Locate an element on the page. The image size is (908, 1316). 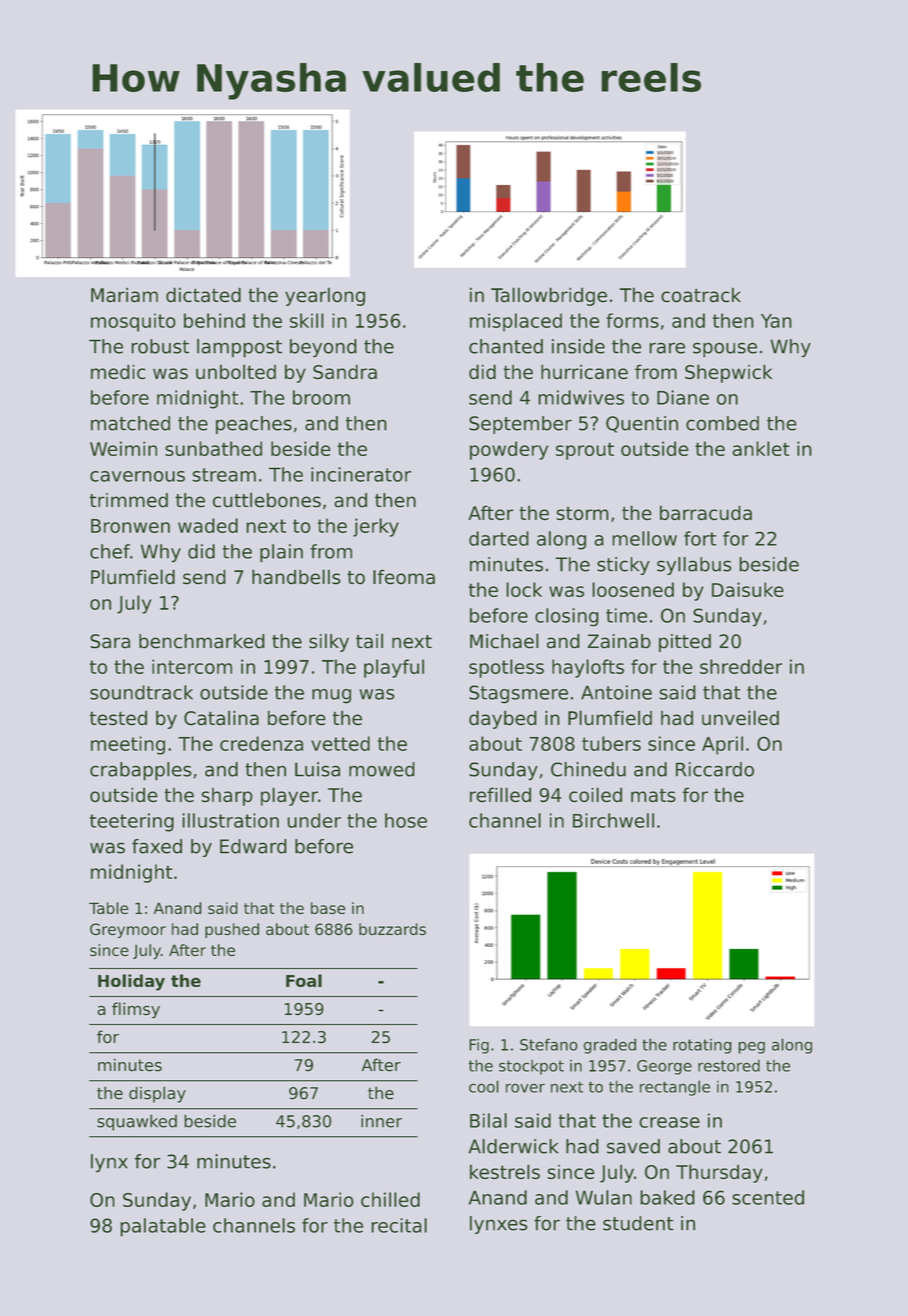
scented is located at coordinates (768, 1197).
